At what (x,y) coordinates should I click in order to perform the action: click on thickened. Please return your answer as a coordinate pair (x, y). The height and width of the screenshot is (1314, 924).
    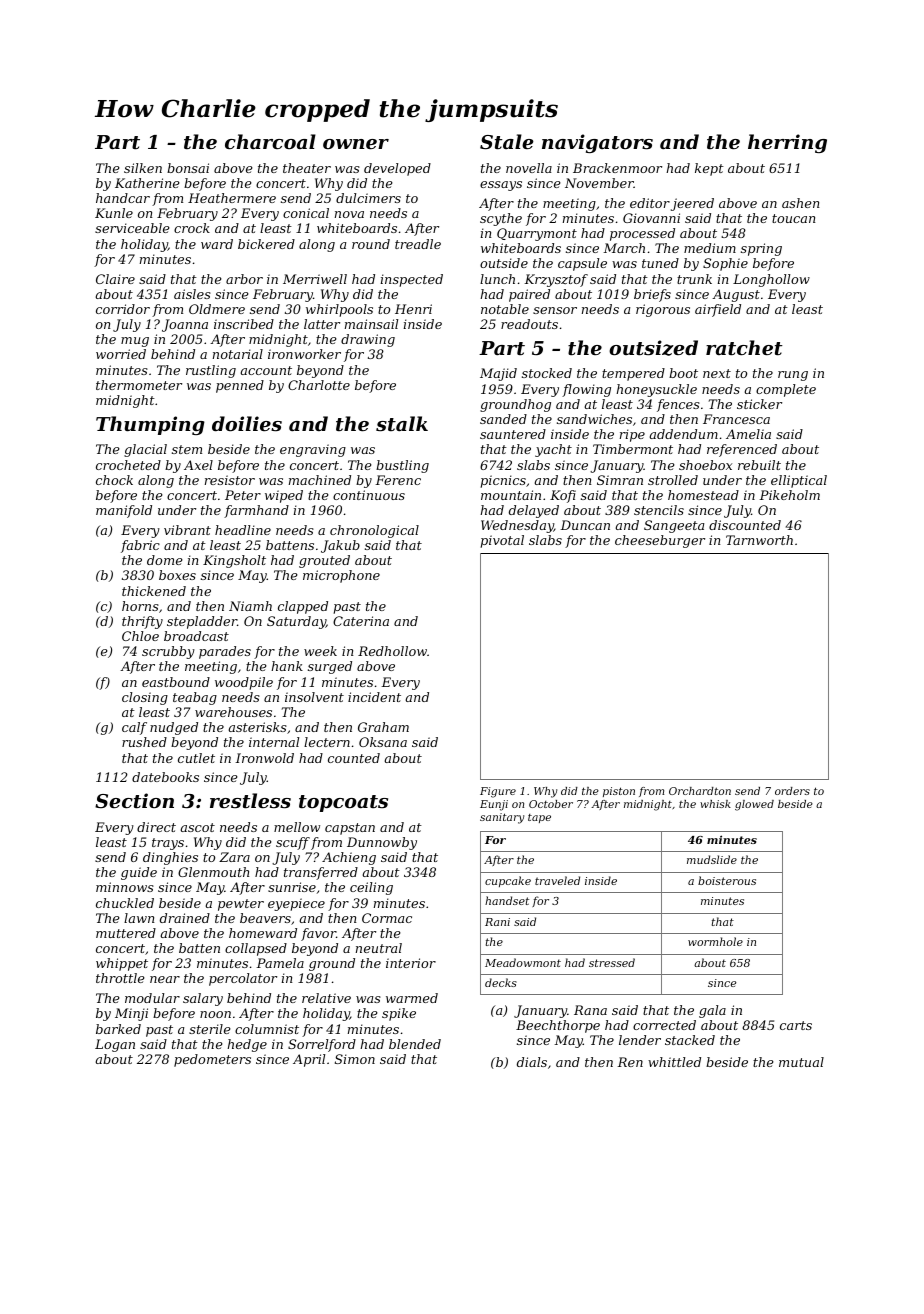
    Looking at the image, I should click on (154, 591).
